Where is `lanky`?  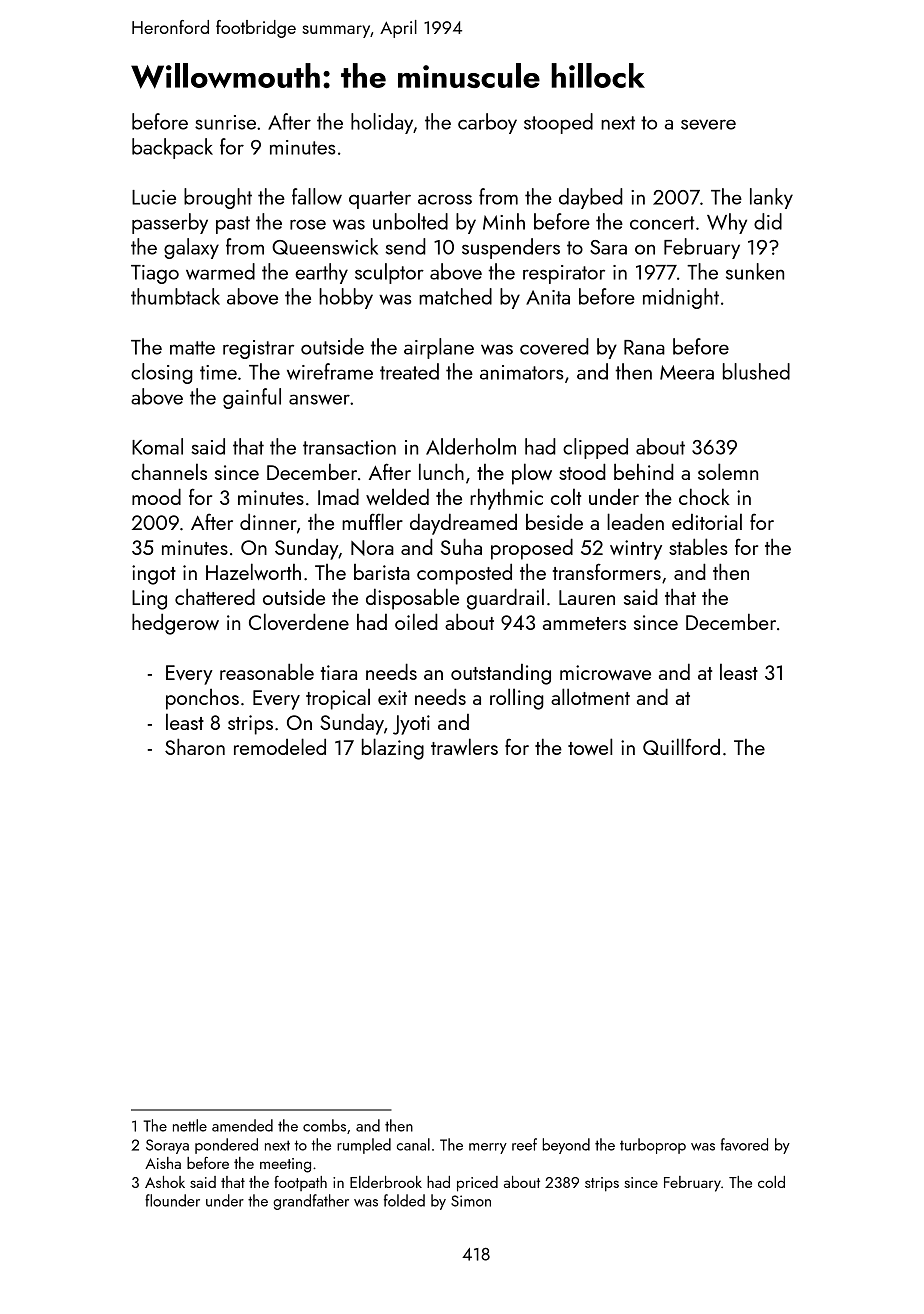 lanky is located at coordinates (771, 198).
